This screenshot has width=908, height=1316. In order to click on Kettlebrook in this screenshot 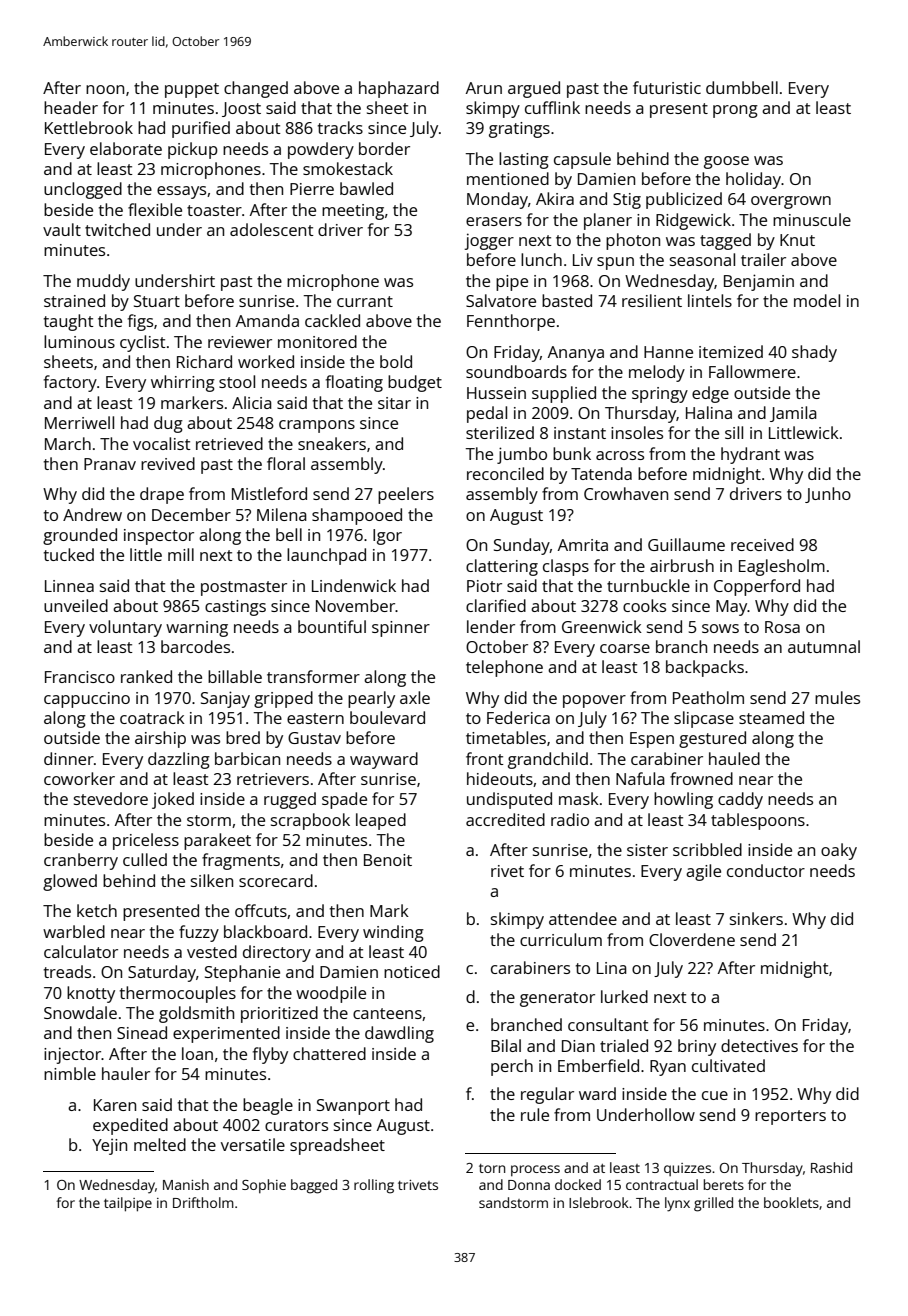, I will do `click(89, 127)`.
